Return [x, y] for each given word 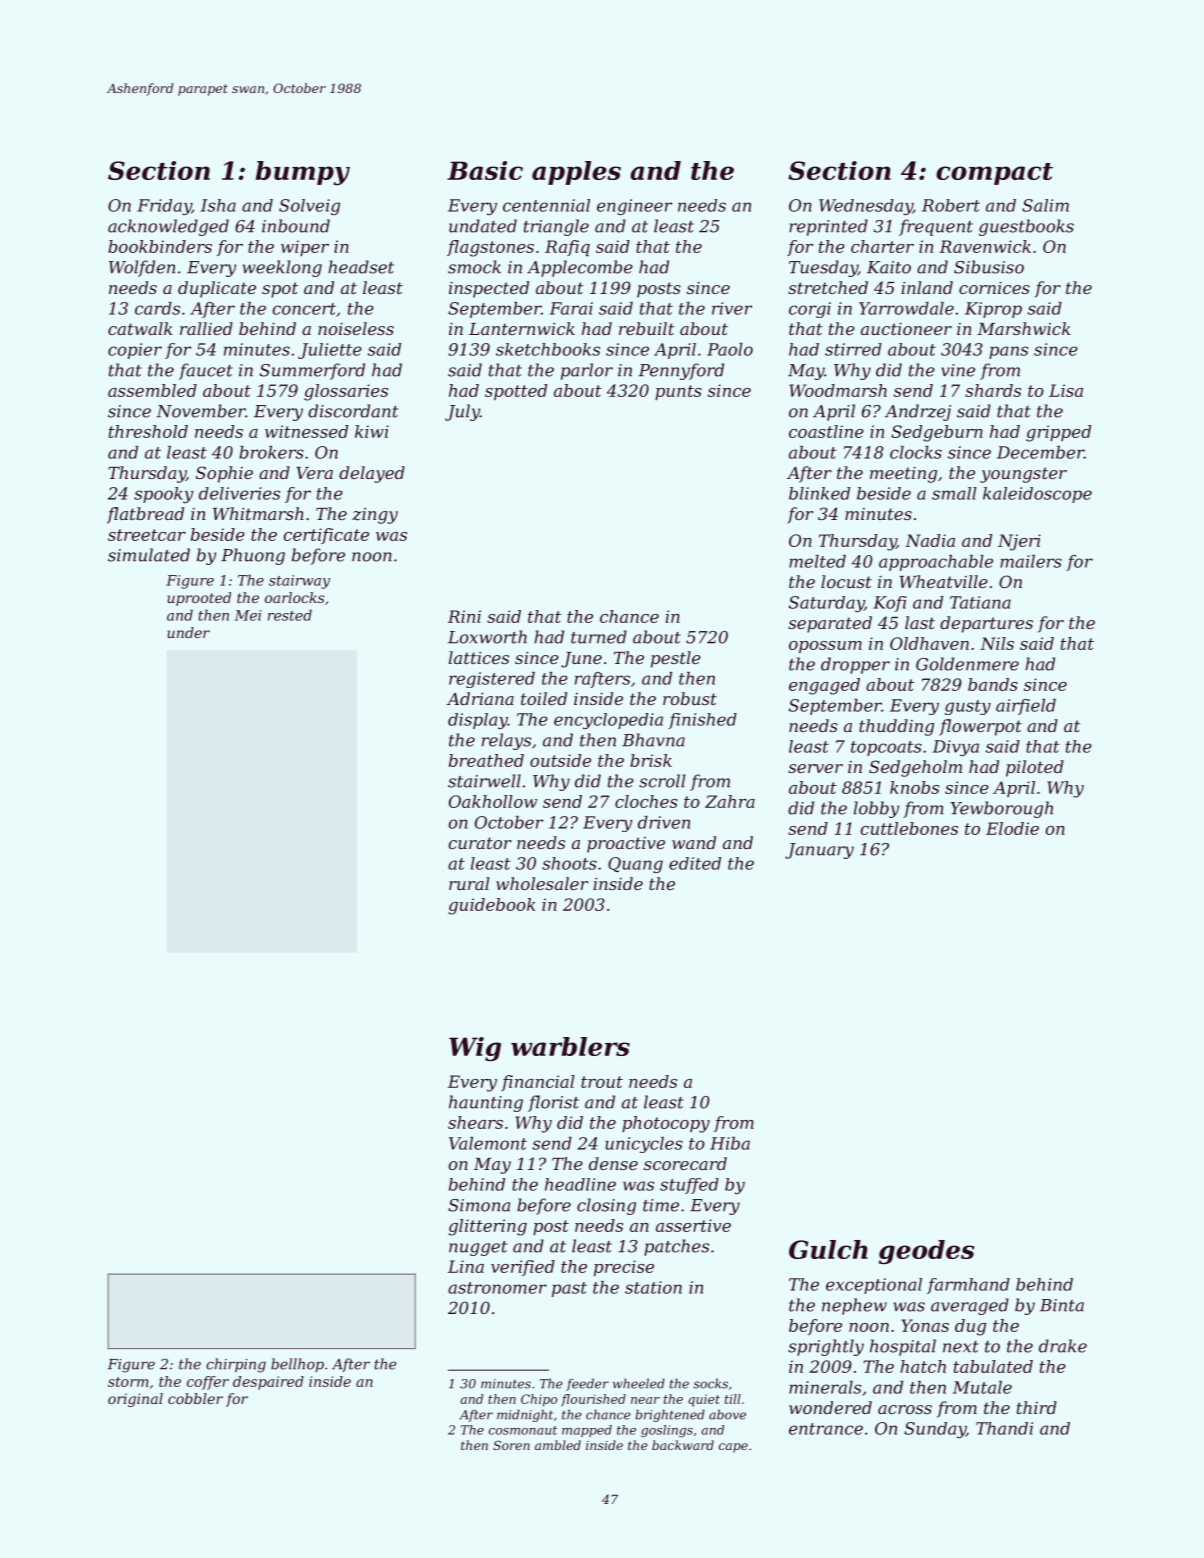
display [478, 721]
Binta [1062, 1305]
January [819, 851]
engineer [634, 207]
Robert [951, 205]
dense [613, 1163]
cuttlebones [909, 828]
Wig [475, 1049]
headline [580, 1184]
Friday [164, 207]
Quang [635, 865]
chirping [236, 1365]
